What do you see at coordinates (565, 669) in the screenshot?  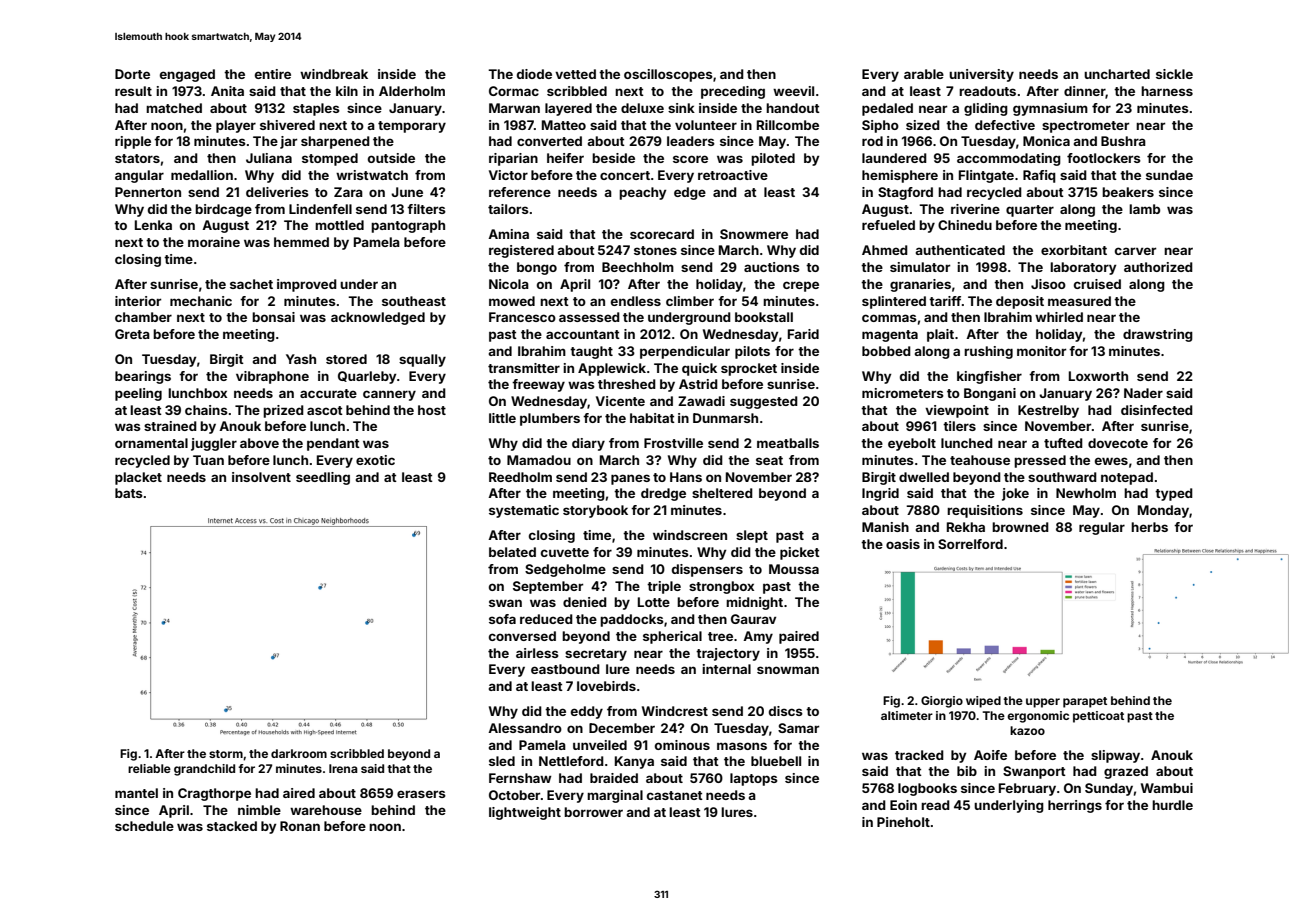 I see `eastbound` at bounding box center [565, 669].
